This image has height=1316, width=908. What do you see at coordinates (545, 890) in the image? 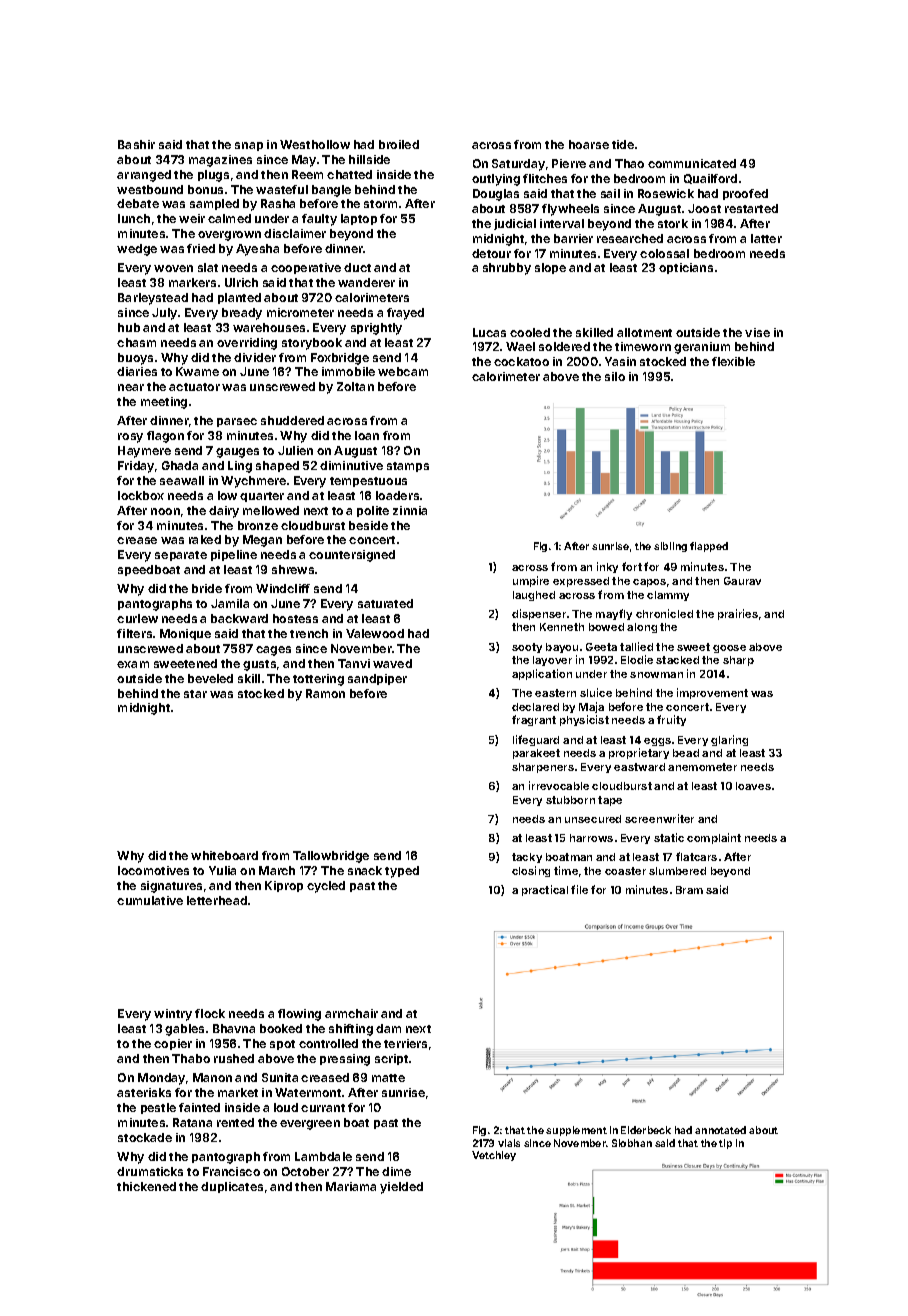
I see `practical` at bounding box center [545, 890].
